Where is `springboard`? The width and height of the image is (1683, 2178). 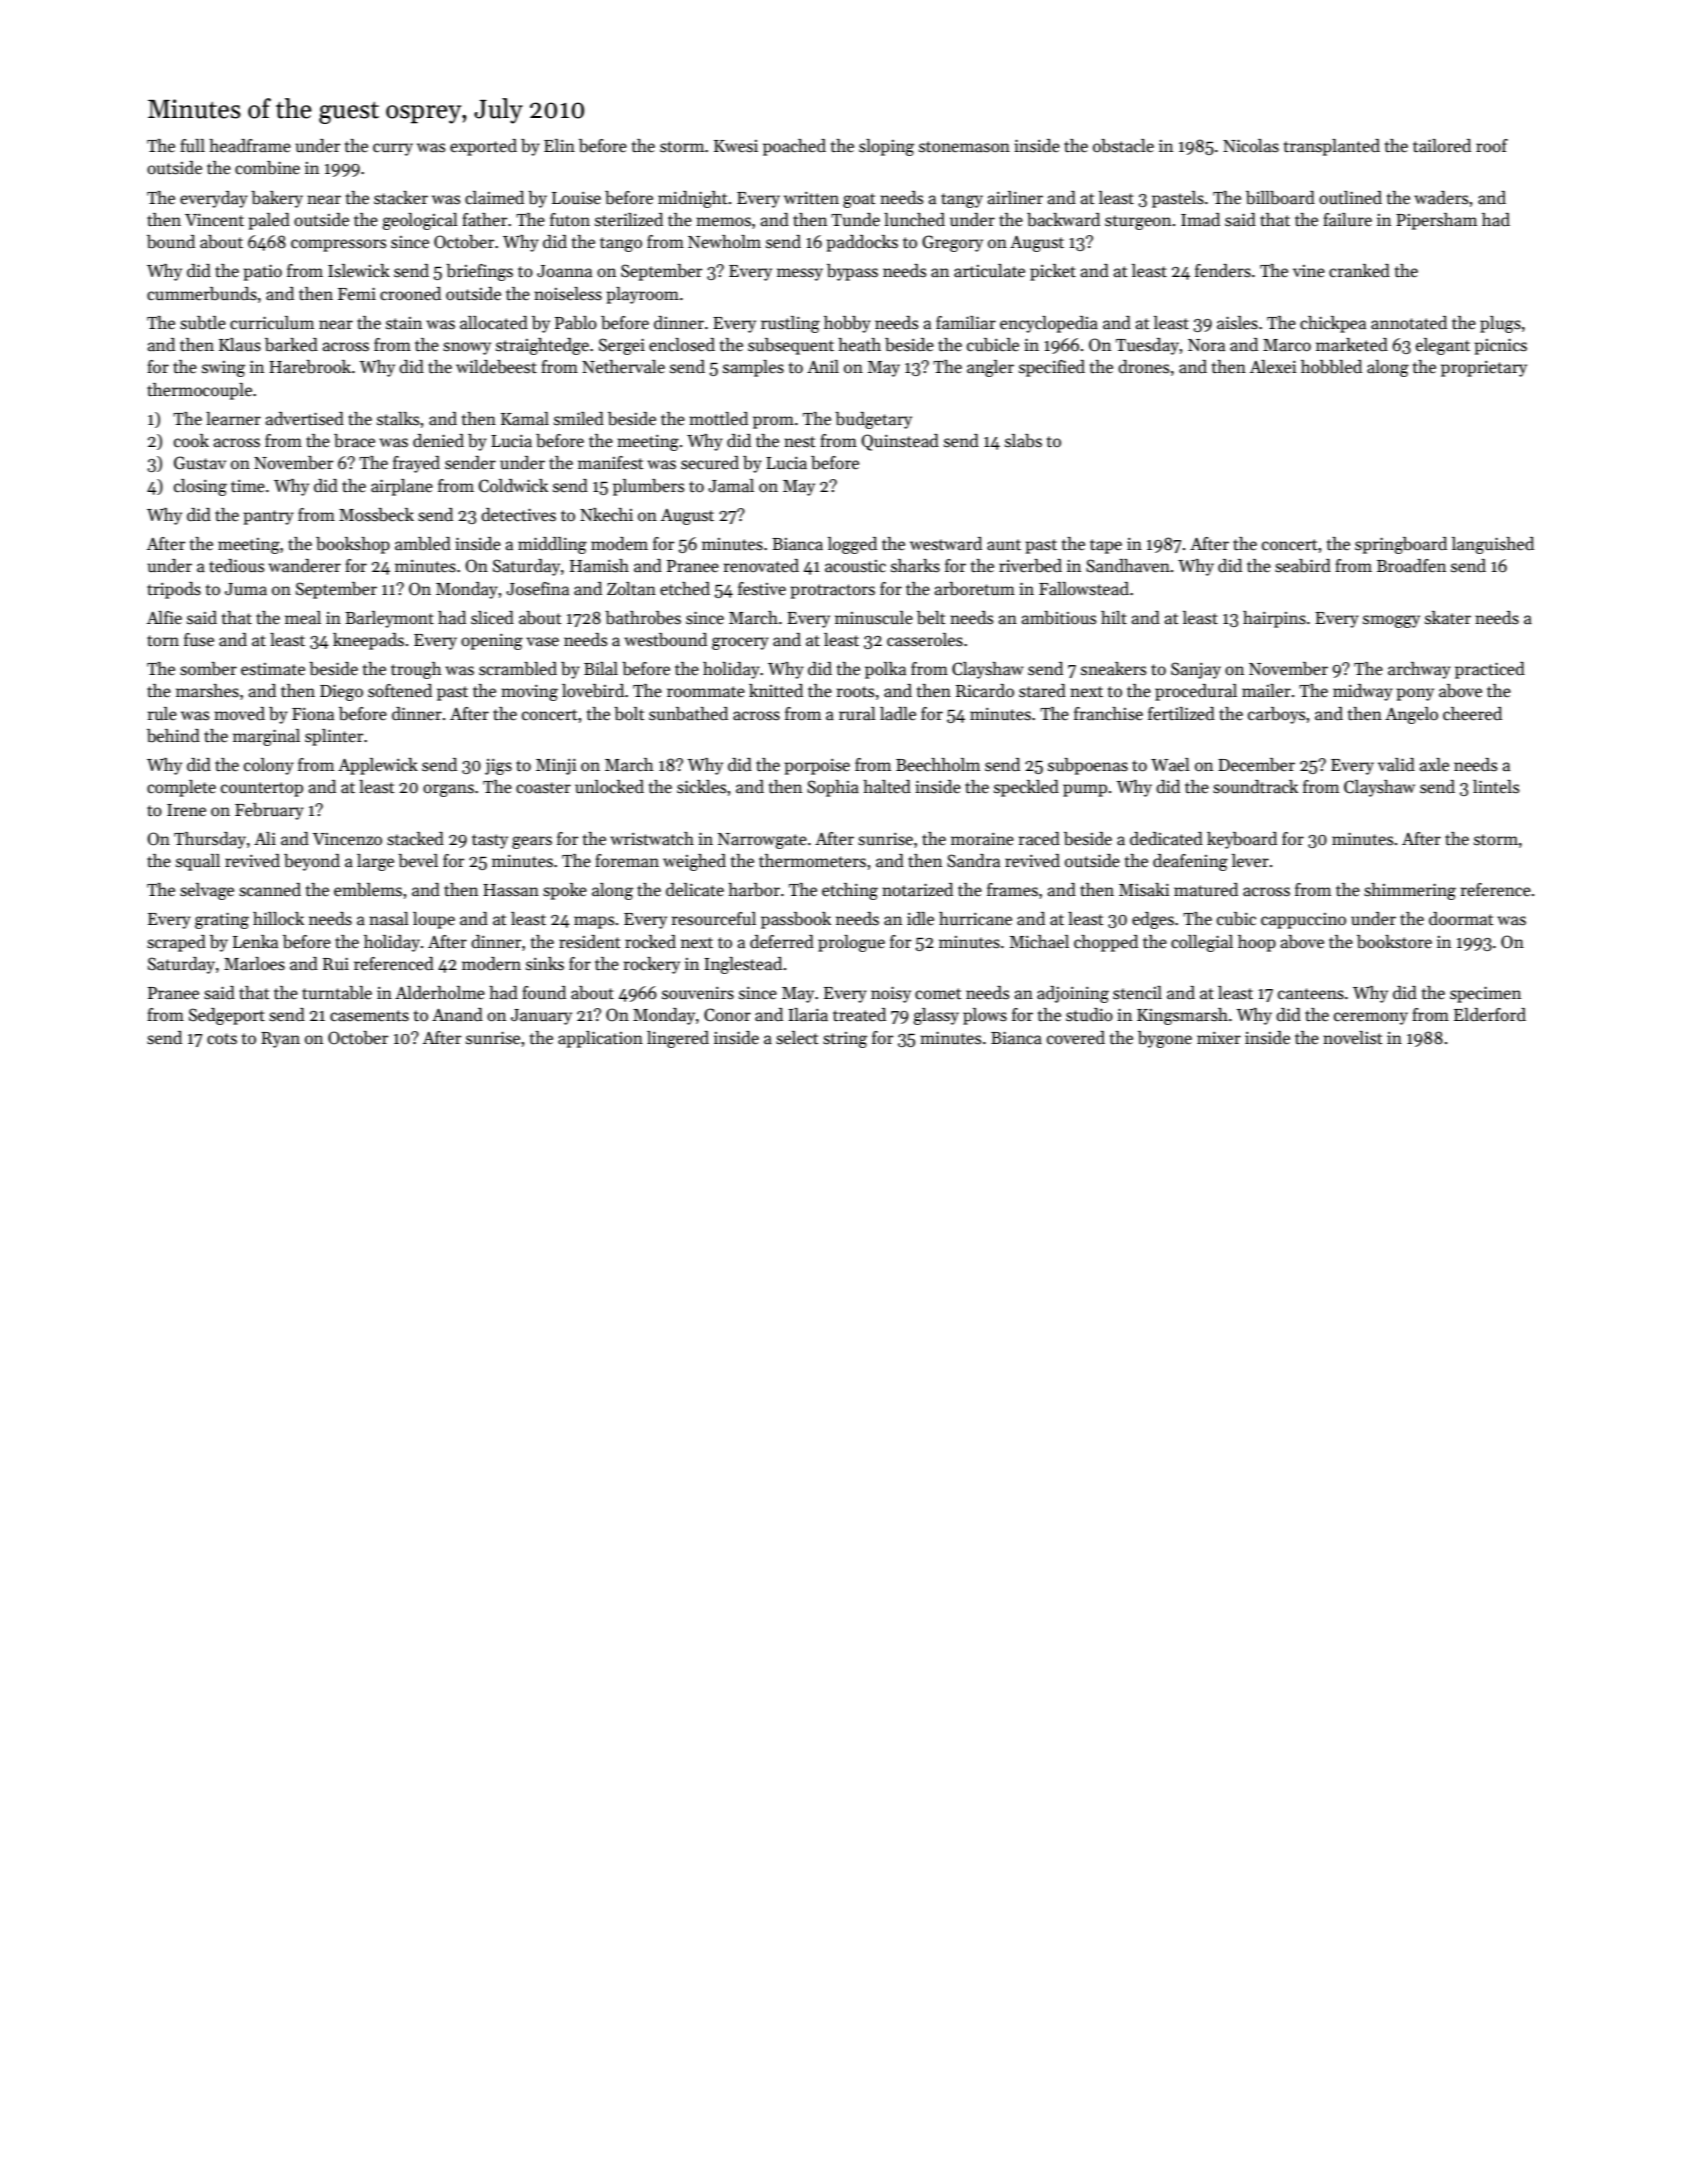
springboard is located at coordinates (1401, 545).
